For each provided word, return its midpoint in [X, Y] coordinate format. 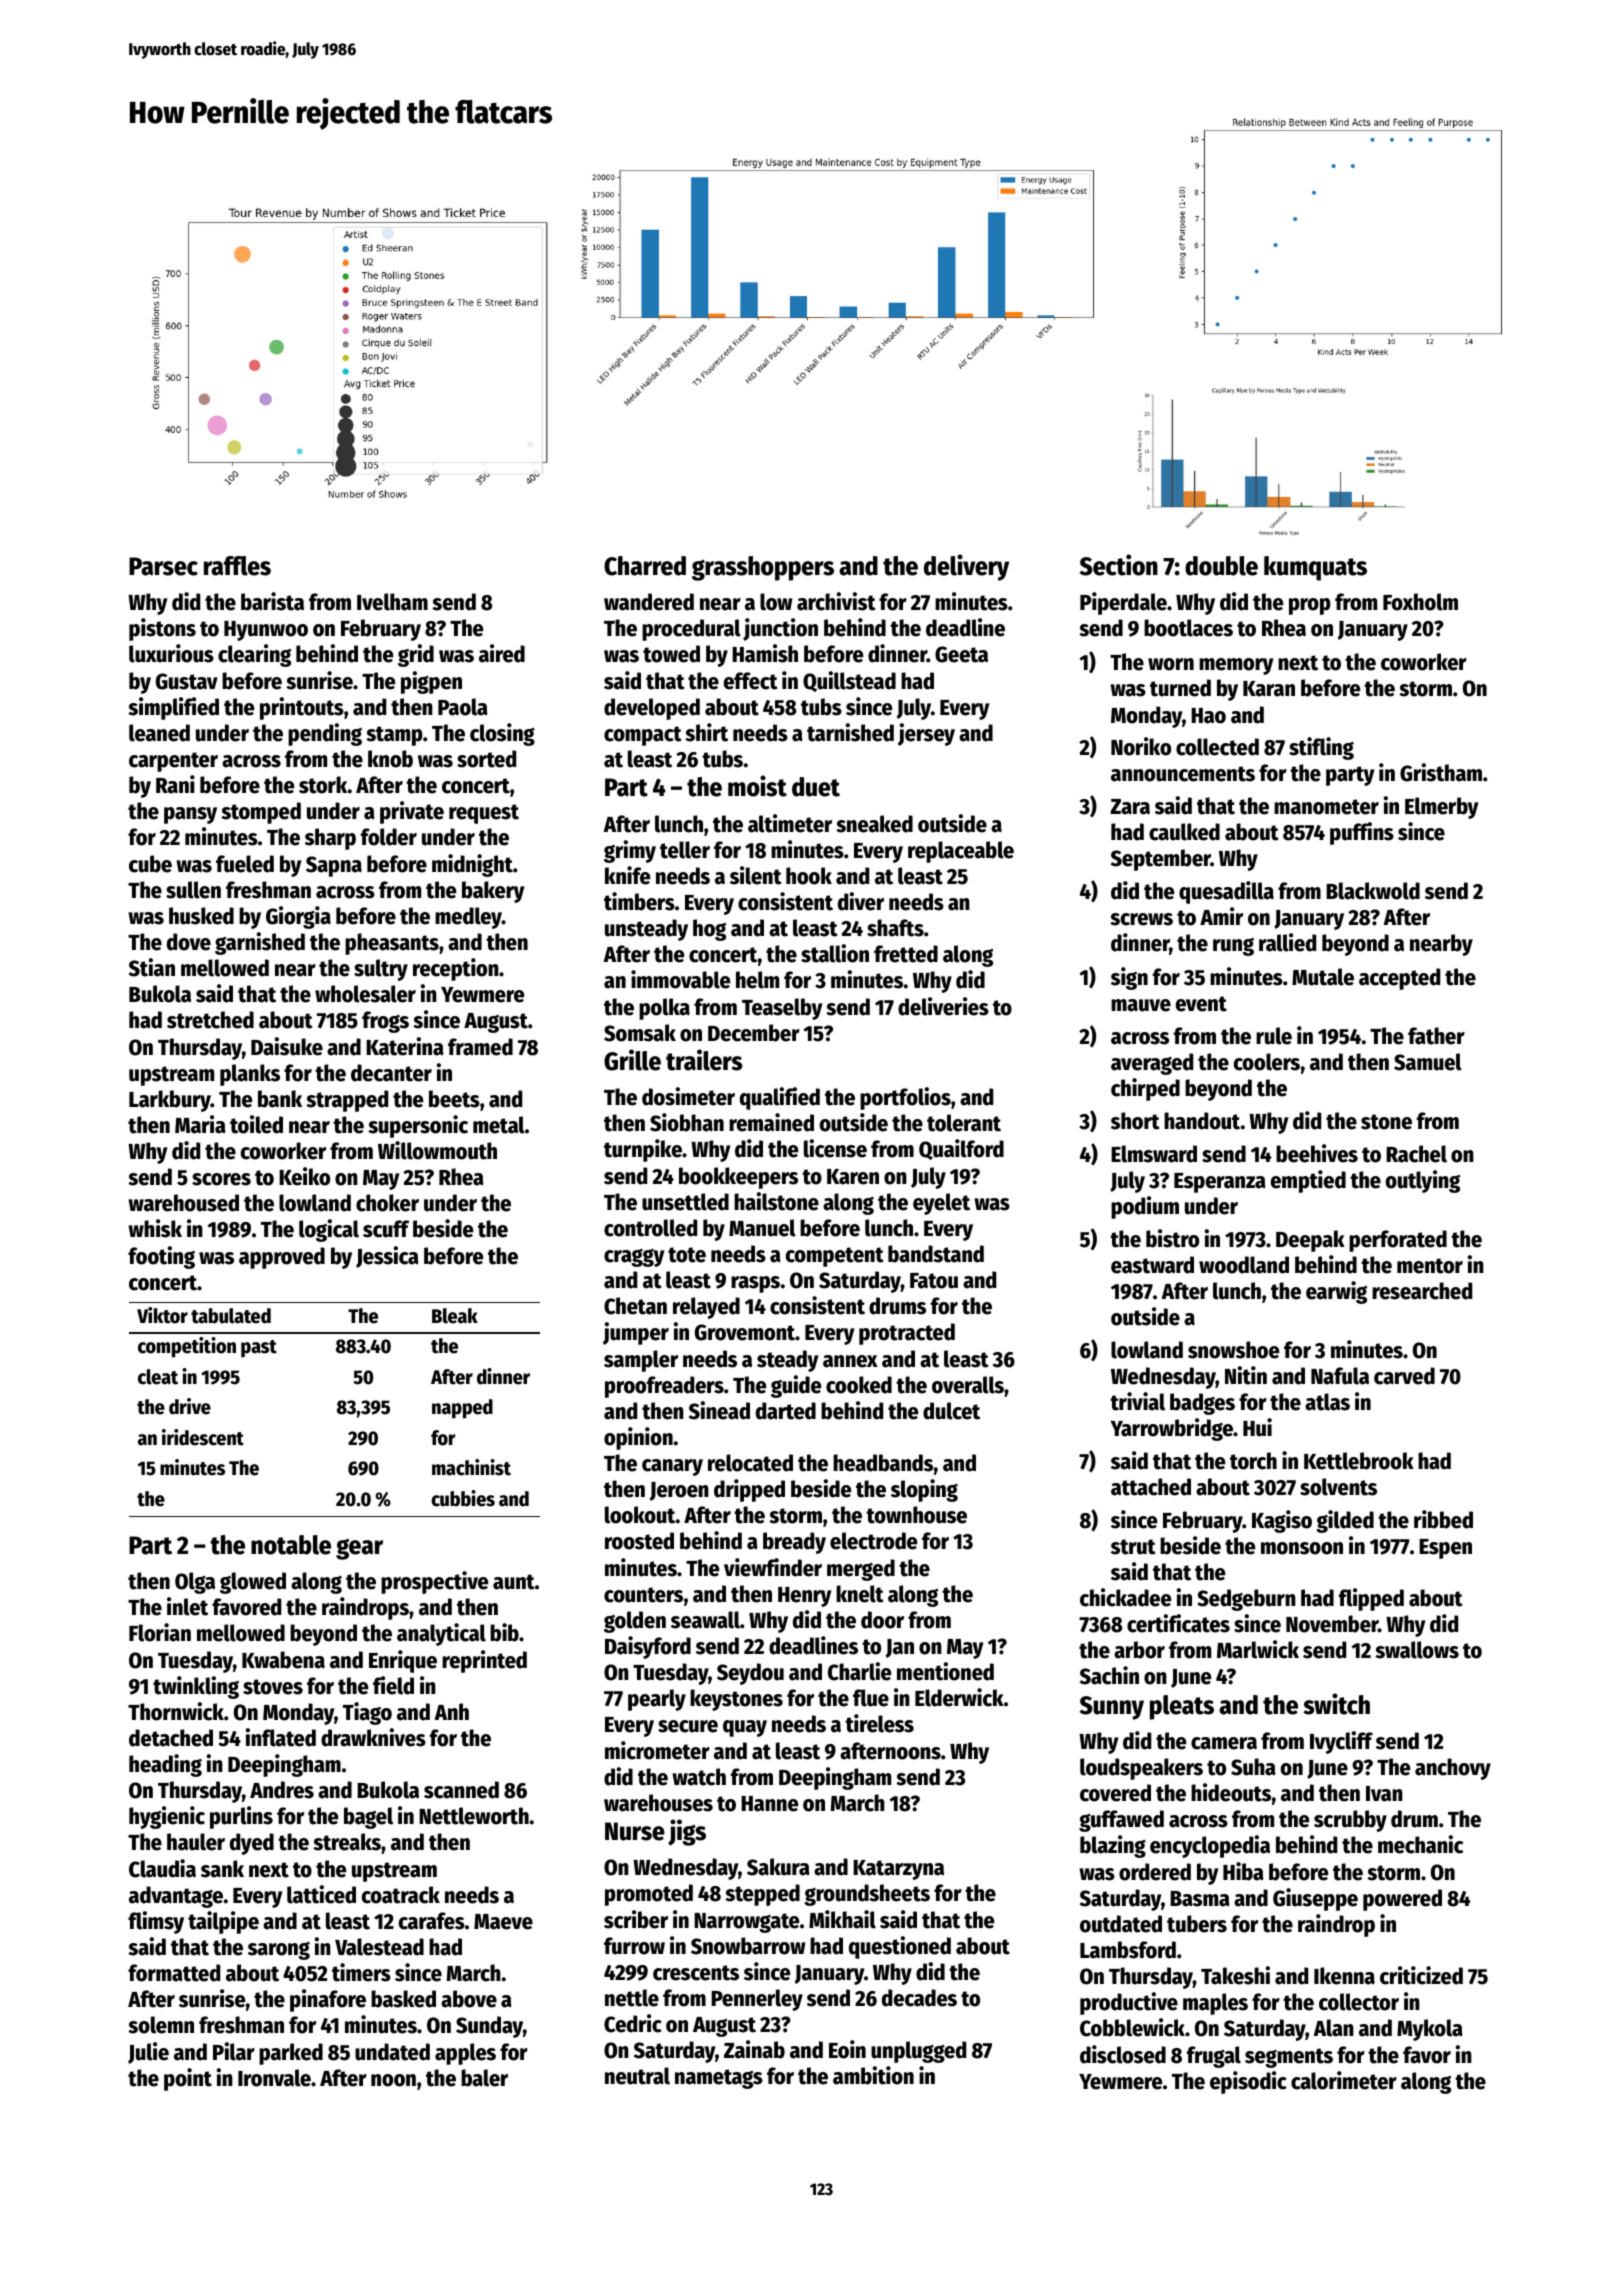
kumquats [1315, 568]
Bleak [455, 1316]
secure [688, 1726]
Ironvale [274, 2078]
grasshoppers [763, 568]
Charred [645, 566]
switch [1336, 1704]
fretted [906, 954]
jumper [636, 1333]
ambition [873, 2075]
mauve [1141, 1005]
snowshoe [1233, 1350]
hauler [196, 1842]
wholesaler [365, 994]
